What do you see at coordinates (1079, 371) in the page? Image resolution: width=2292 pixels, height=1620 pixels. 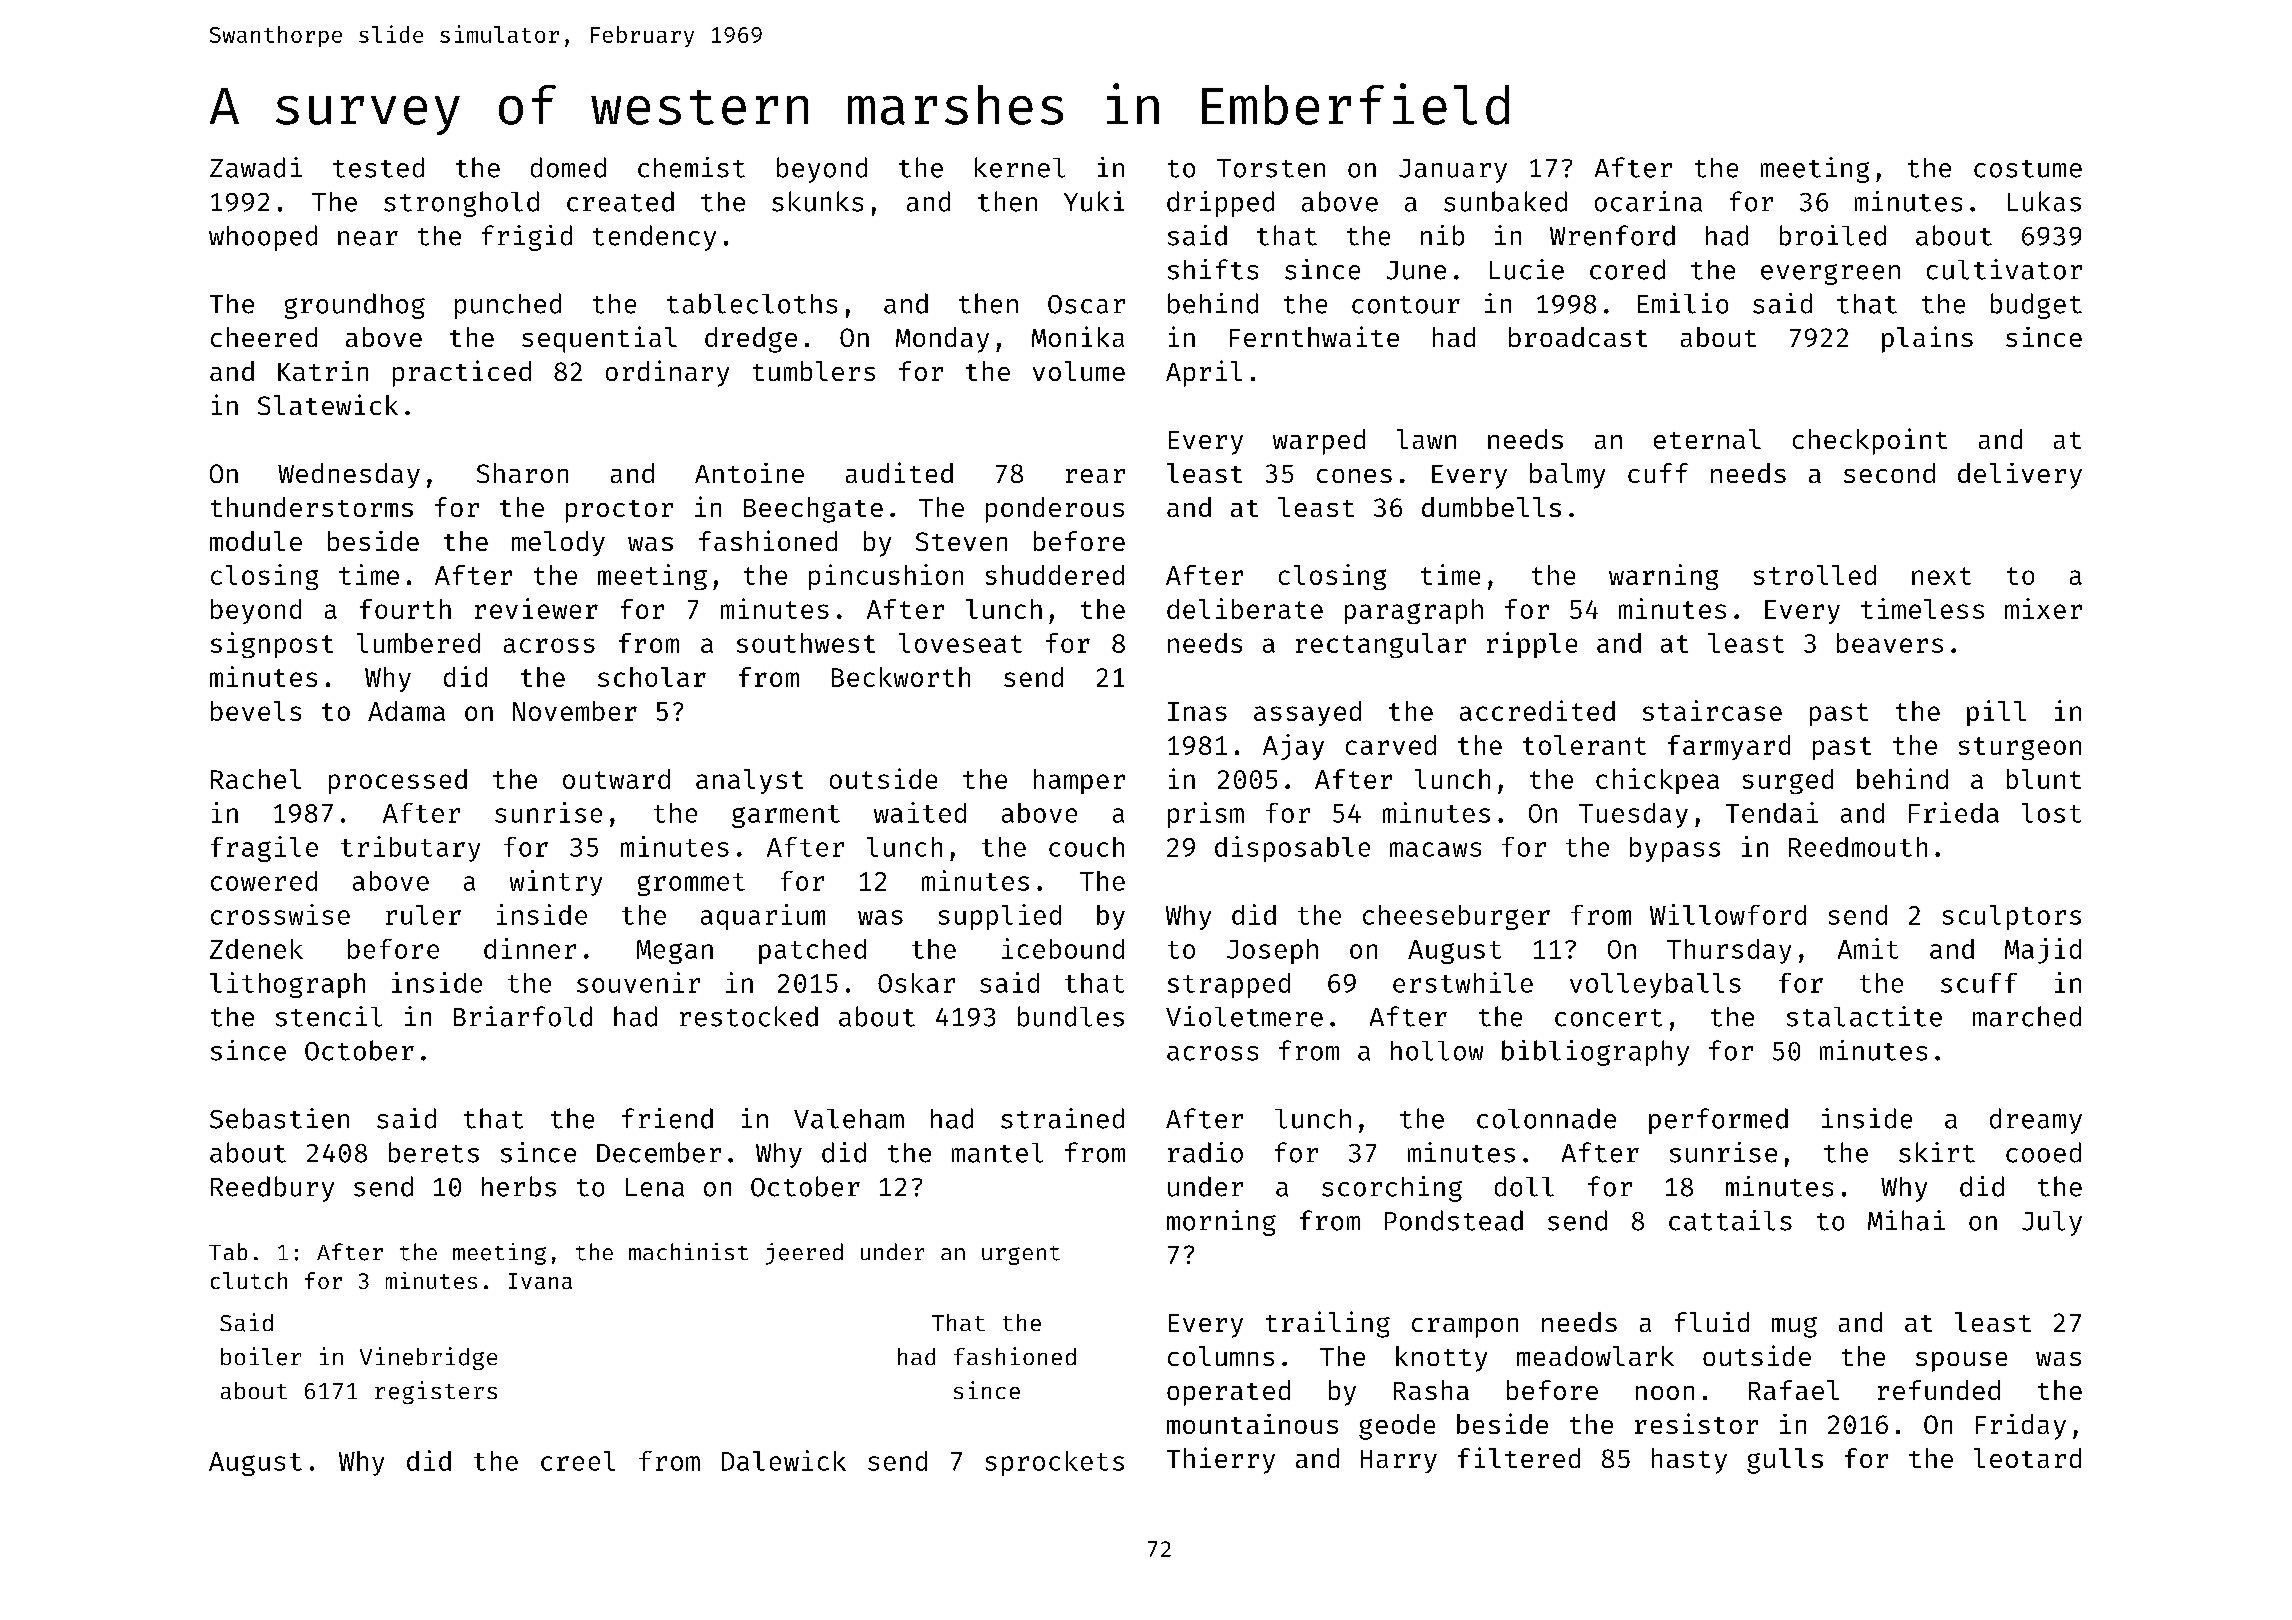 I see `volume` at bounding box center [1079, 371].
